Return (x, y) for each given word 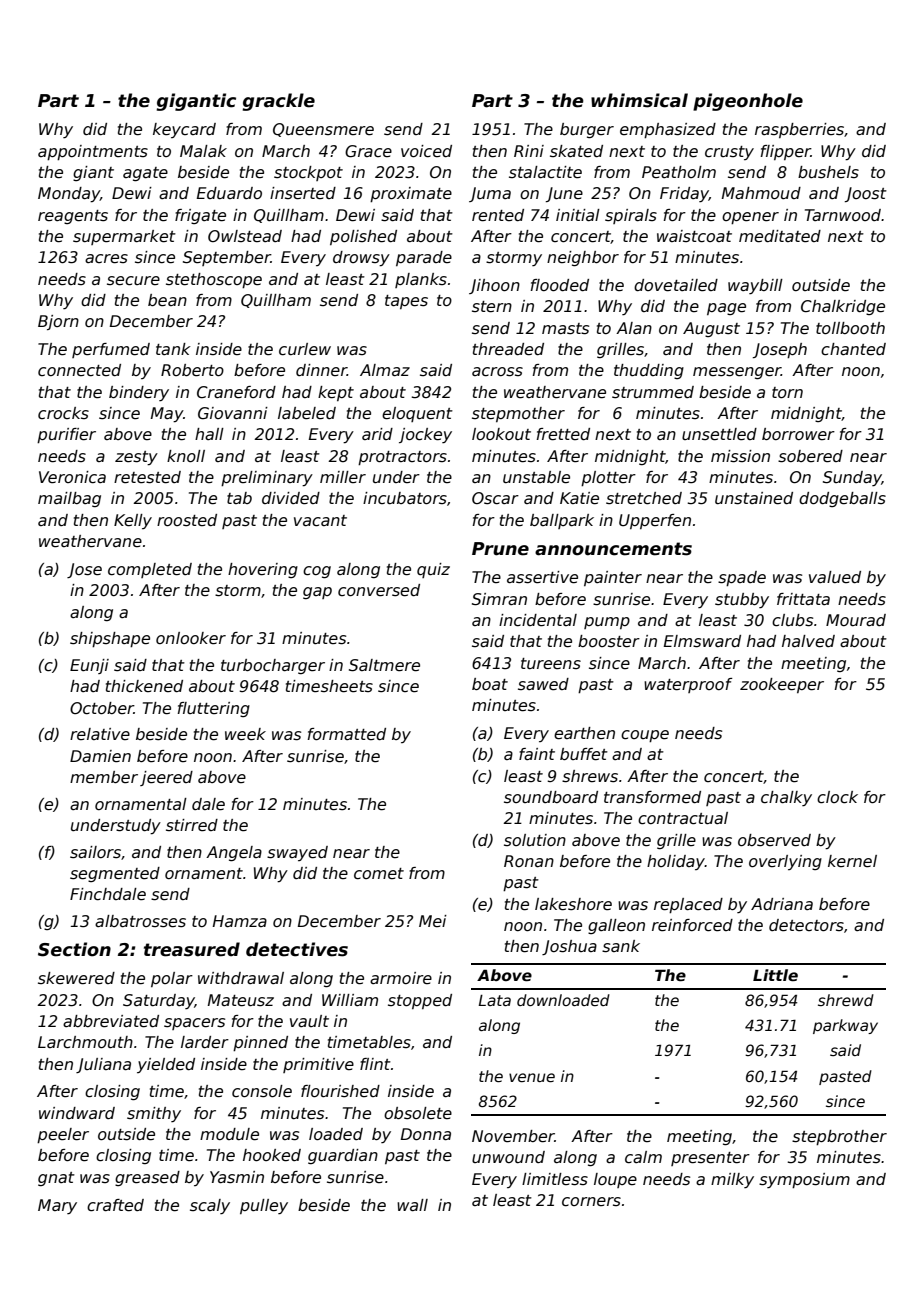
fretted (563, 434)
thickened (144, 686)
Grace (368, 151)
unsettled (719, 434)
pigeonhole (748, 102)
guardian (343, 1156)
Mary (57, 1206)
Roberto (192, 370)
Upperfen (655, 521)
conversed (379, 590)
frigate (200, 216)
